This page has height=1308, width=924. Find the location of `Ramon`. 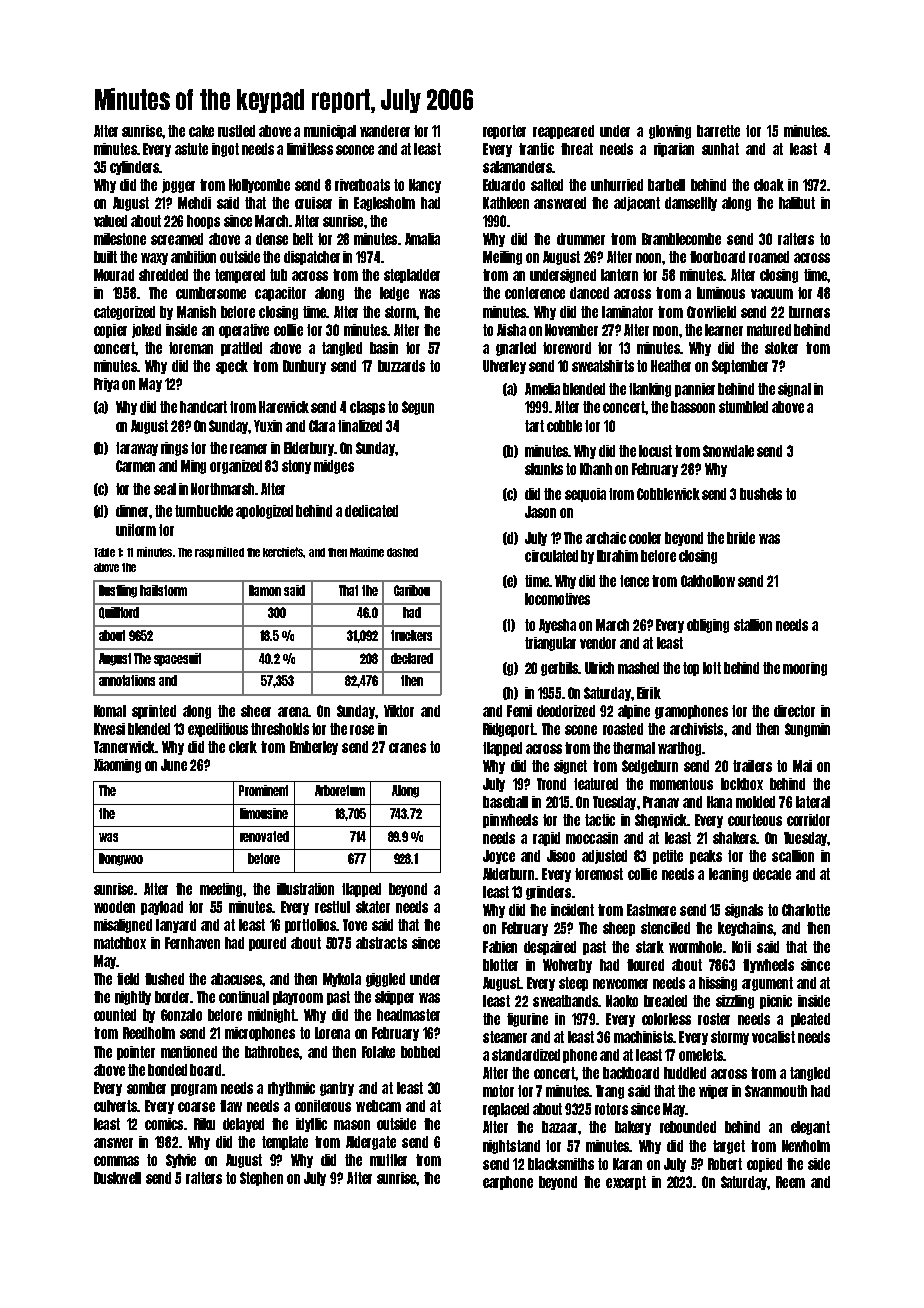

Ramon is located at coordinates (265, 590).
